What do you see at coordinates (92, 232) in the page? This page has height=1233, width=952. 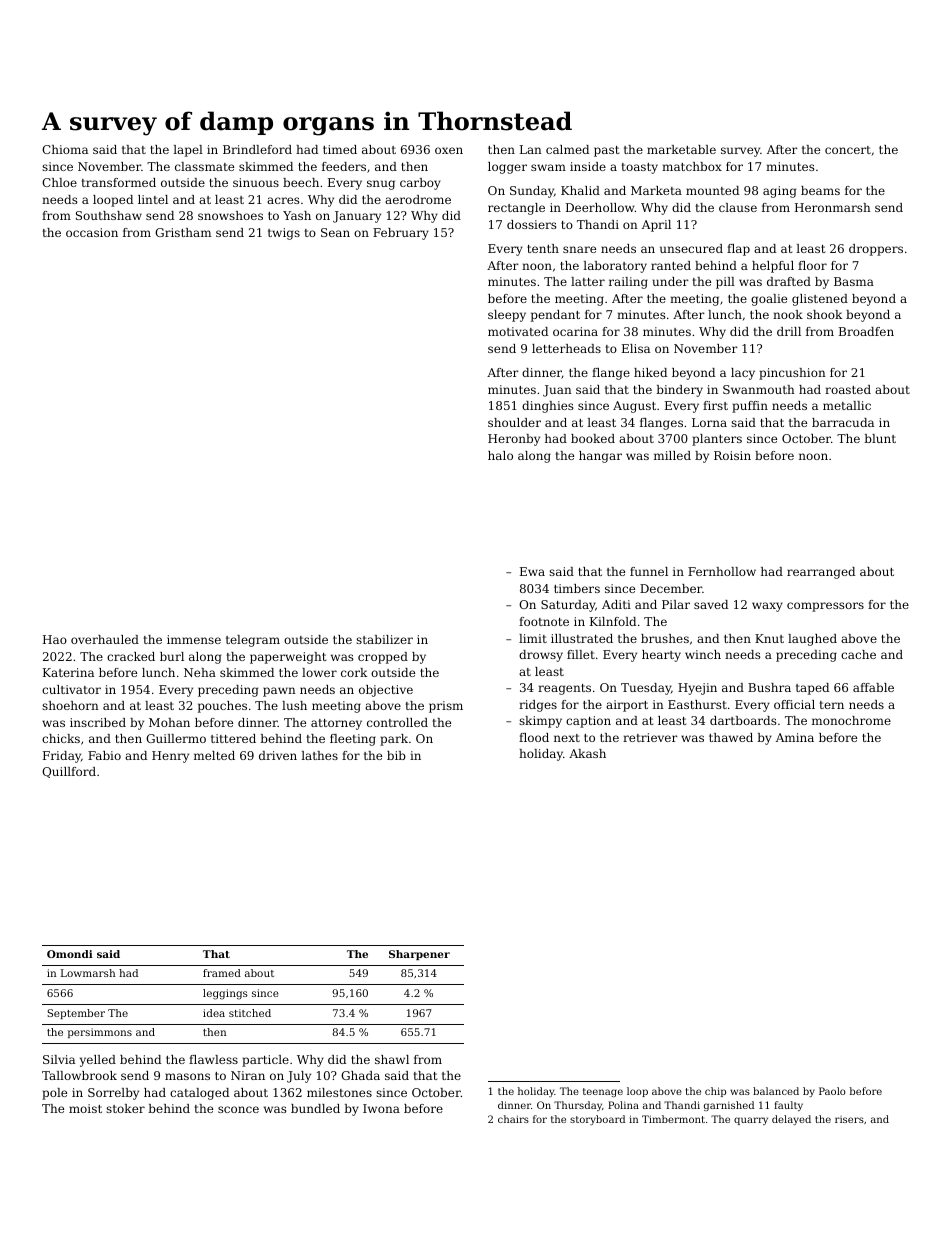 I see `occasion` at bounding box center [92, 232].
